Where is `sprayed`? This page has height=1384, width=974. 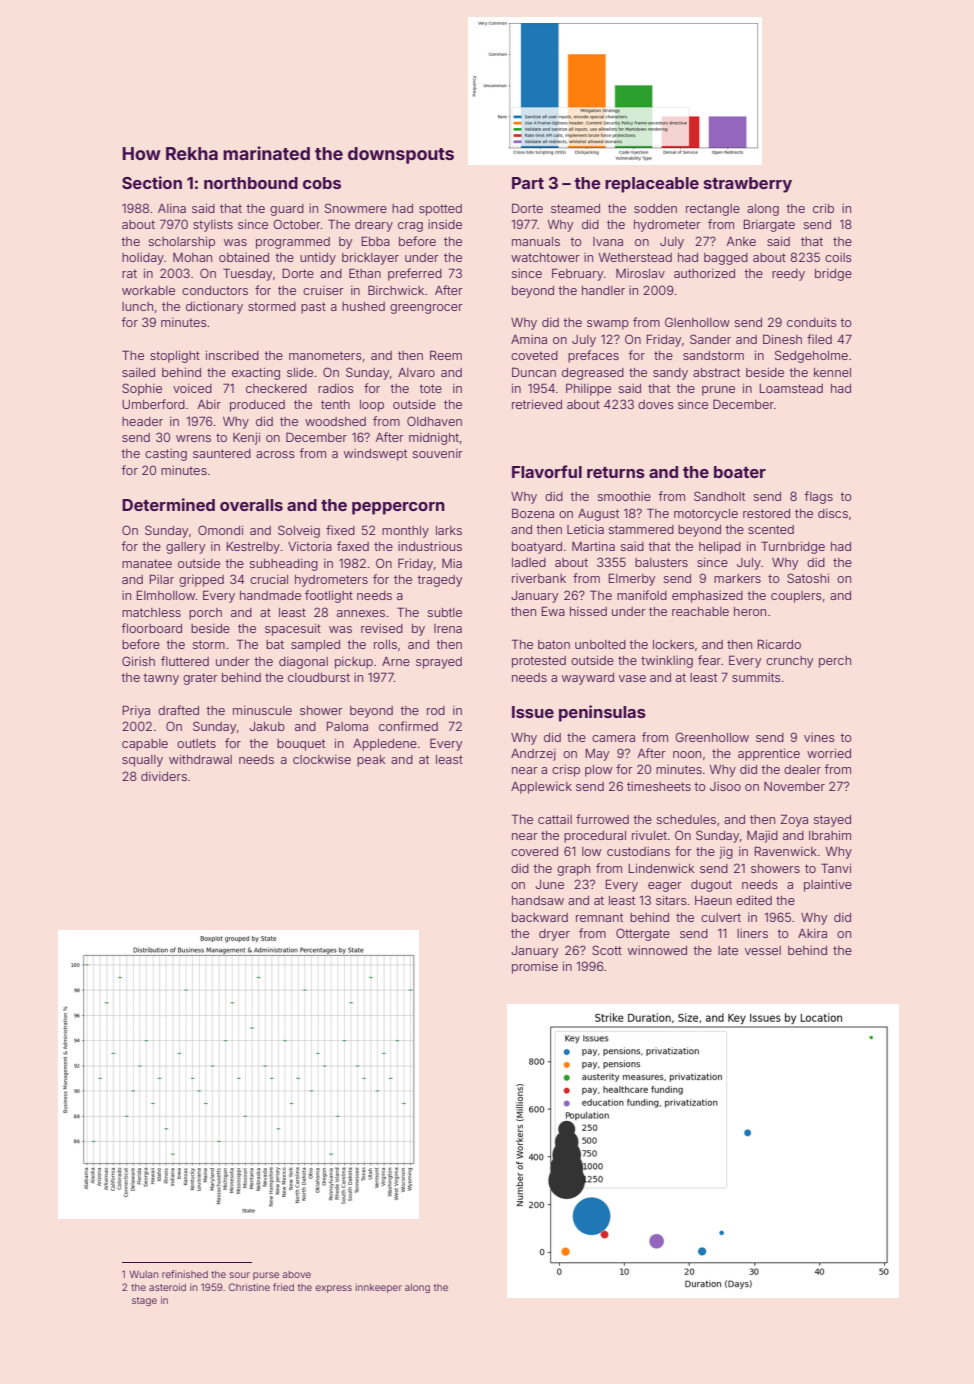
sprayed is located at coordinates (439, 663).
